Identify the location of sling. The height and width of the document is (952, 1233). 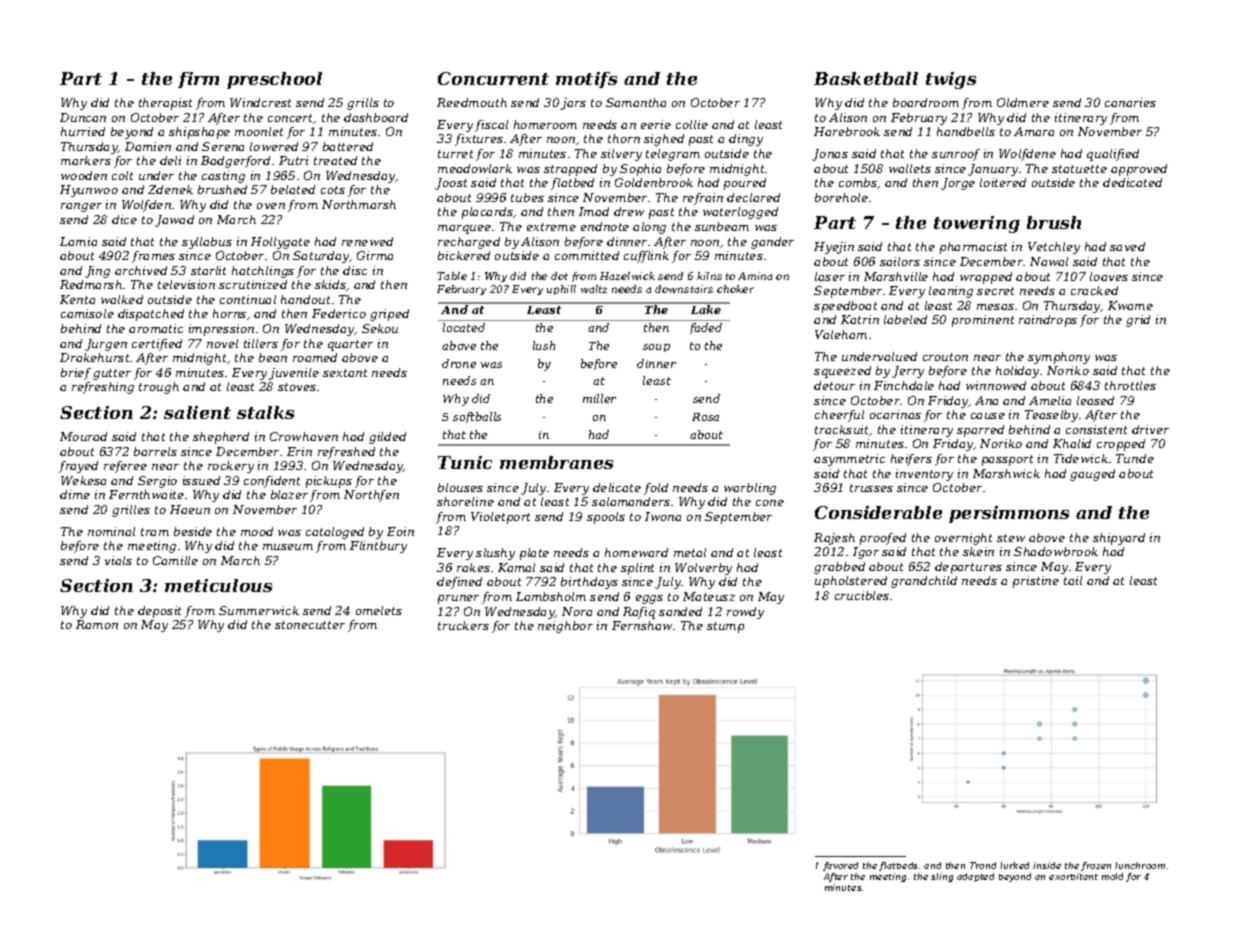
(942, 877).
